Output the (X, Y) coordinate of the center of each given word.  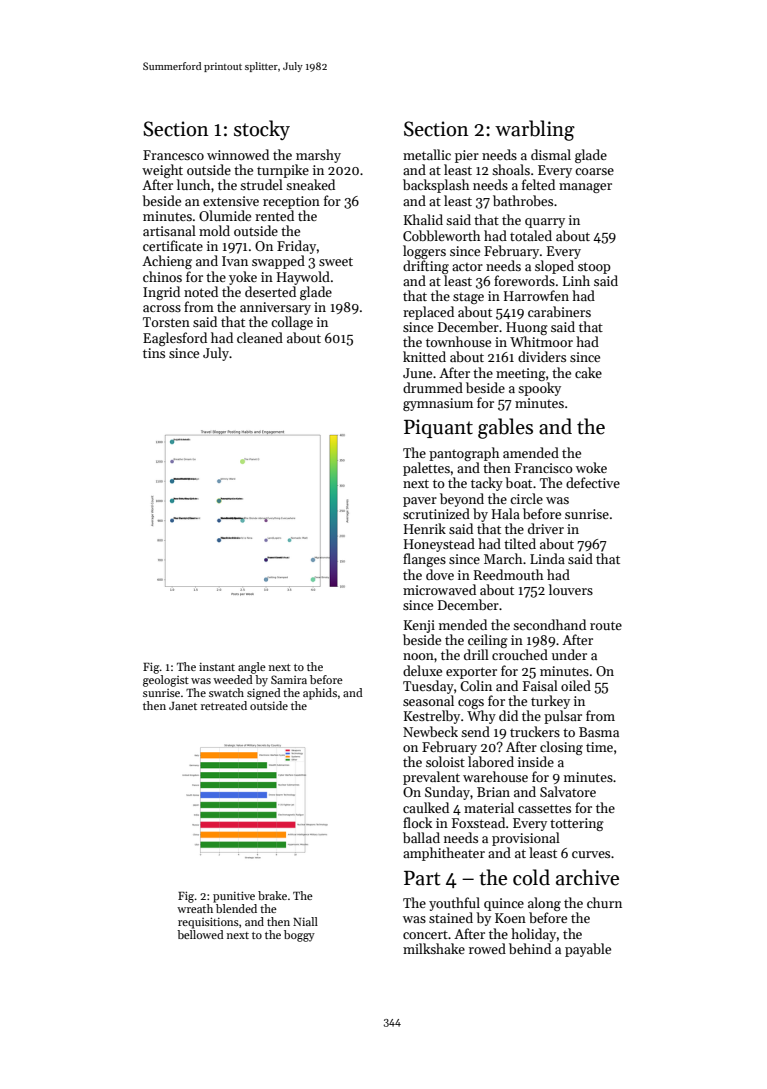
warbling (535, 130)
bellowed (200, 934)
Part (422, 878)
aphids (320, 694)
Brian (493, 792)
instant (217, 667)
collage (292, 323)
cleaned (260, 337)
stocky (262, 130)
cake (588, 372)
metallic (427, 154)
